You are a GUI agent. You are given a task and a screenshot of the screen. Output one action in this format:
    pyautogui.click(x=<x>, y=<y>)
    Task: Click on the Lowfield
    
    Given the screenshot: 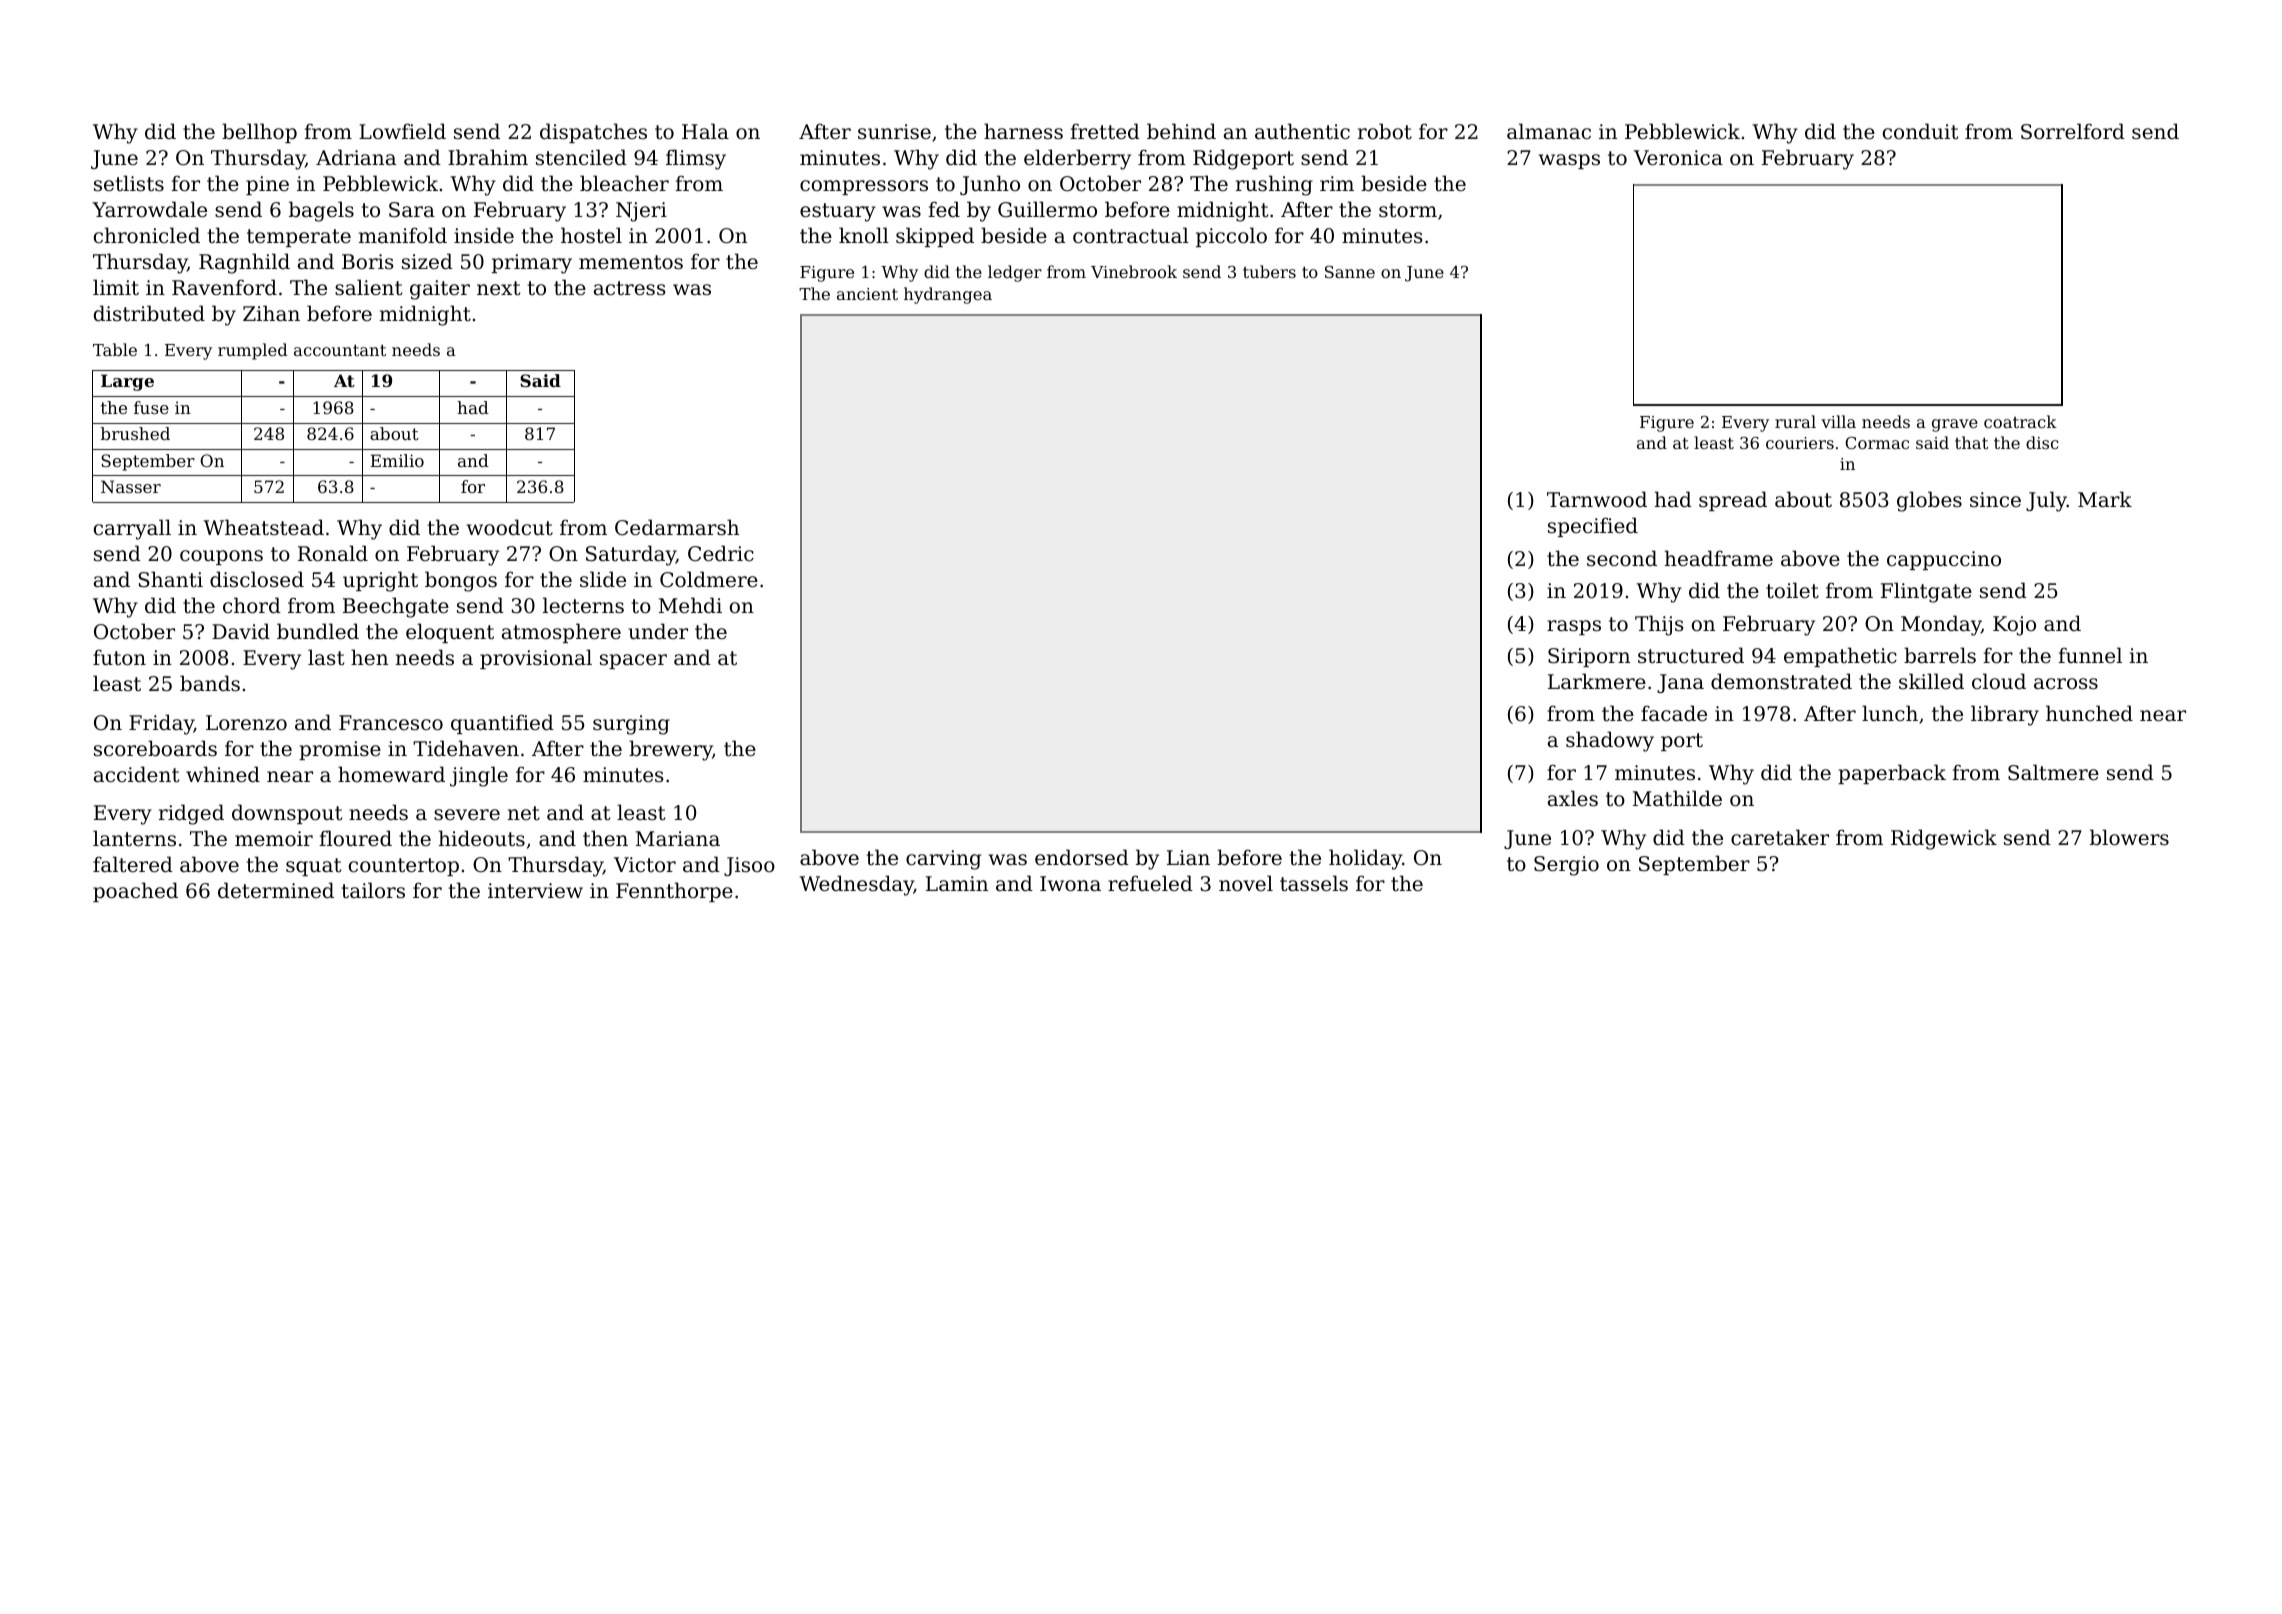 What is the action you would take?
    pyautogui.click(x=402, y=131)
